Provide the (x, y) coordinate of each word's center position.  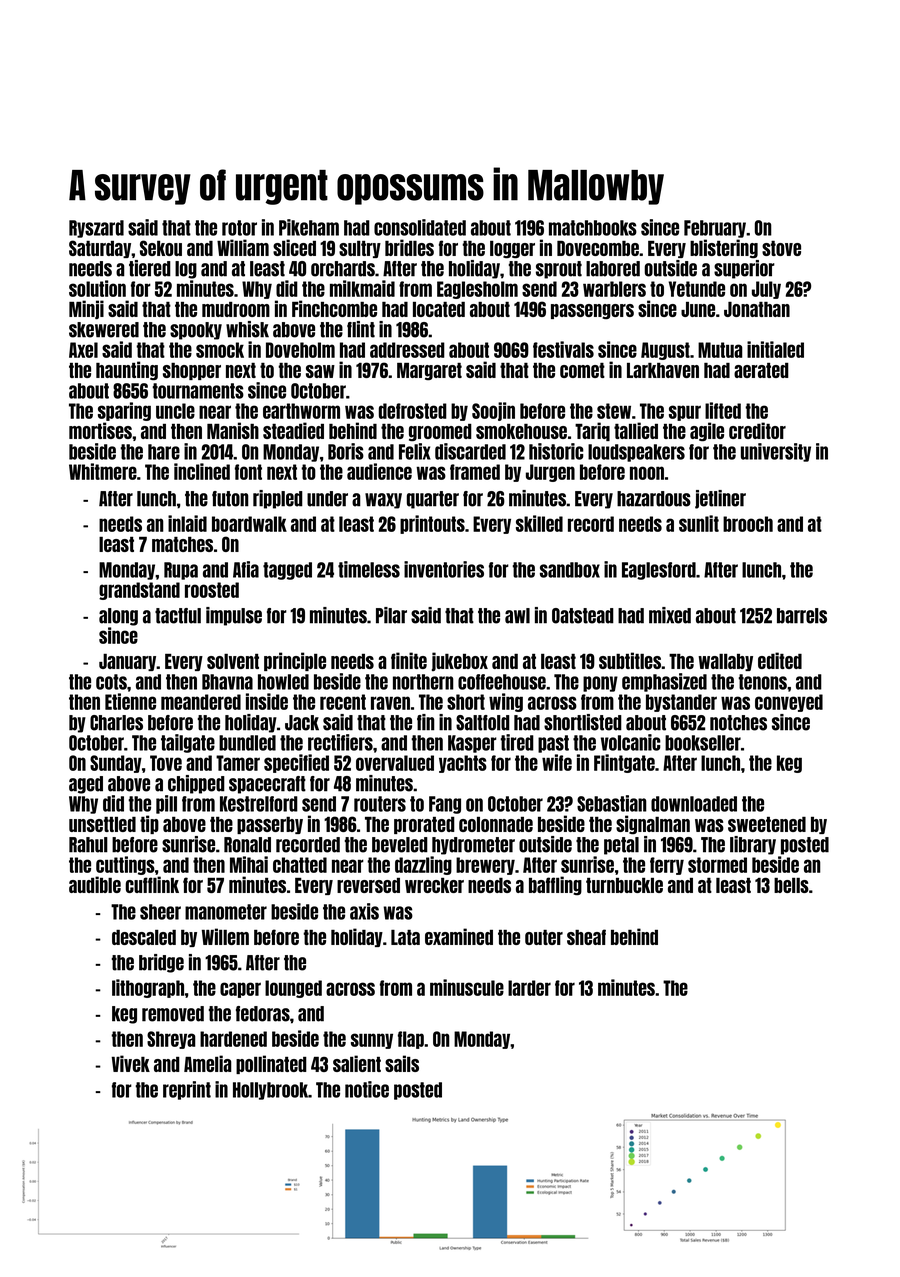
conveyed (789, 703)
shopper (192, 371)
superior (744, 269)
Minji (86, 310)
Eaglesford (659, 571)
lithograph (148, 988)
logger (512, 250)
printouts (432, 524)
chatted (300, 865)
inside (267, 701)
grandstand (139, 591)
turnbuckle (624, 885)
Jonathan (757, 309)
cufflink (152, 884)
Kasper (472, 744)
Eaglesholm (477, 290)
